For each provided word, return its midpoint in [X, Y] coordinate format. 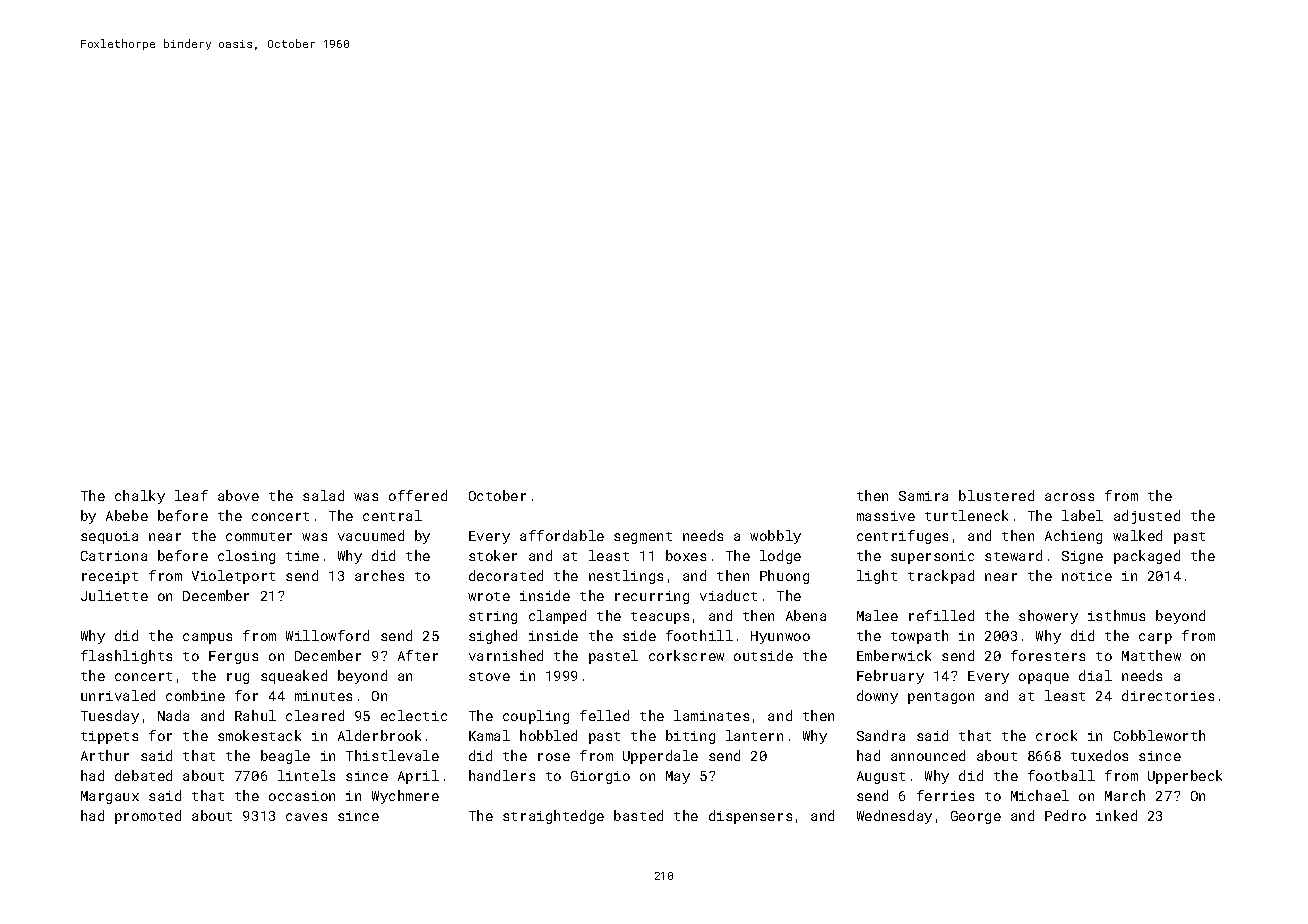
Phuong [784, 577]
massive [886, 516]
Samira [923, 496]
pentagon [941, 698]
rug [238, 678]
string [493, 617]
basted [638, 815]
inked [1116, 815]
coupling [536, 717]
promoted [148, 817]
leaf [191, 495]
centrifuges [902, 537]
